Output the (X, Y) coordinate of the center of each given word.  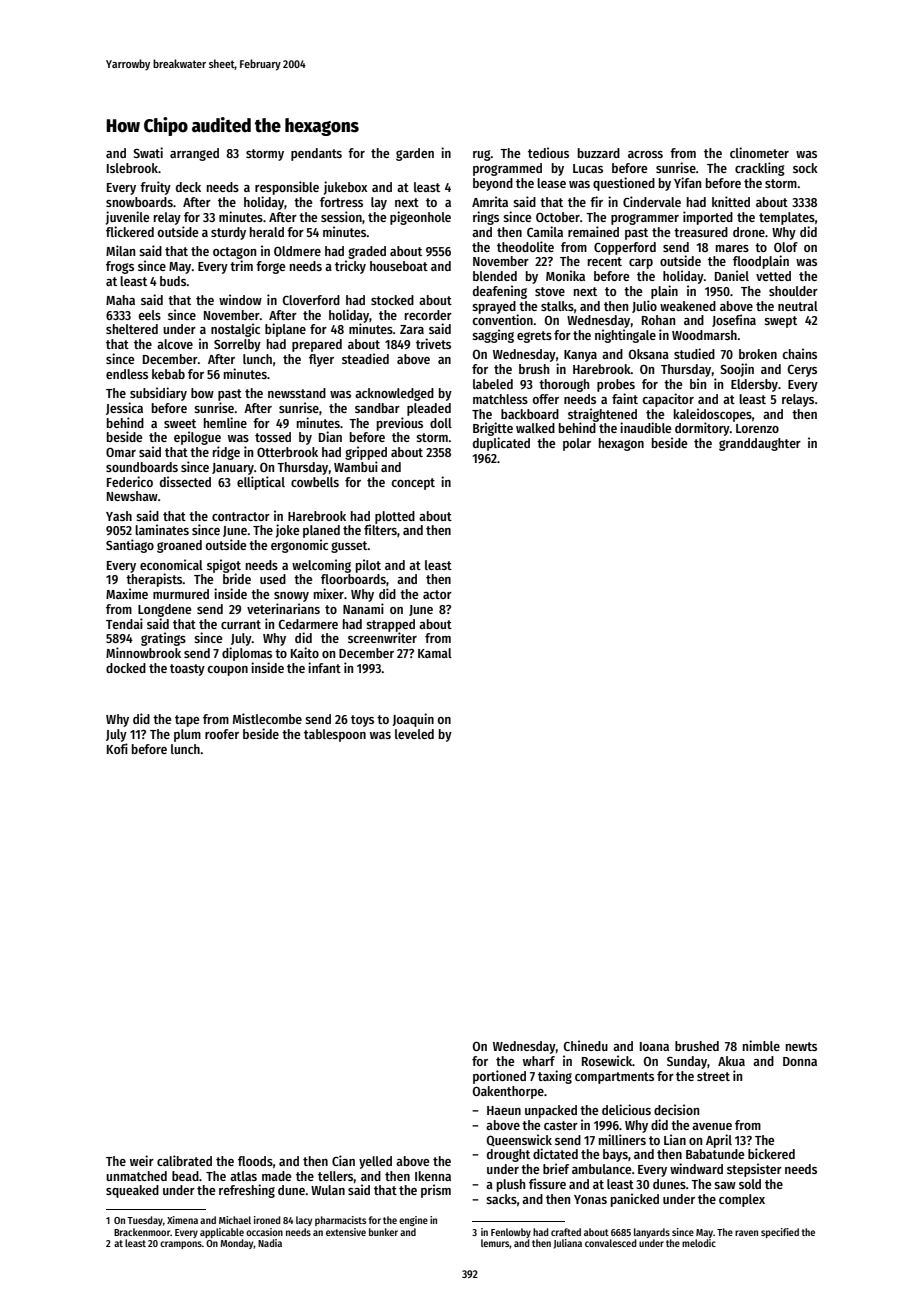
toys (362, 721)
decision (676, 1109)
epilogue (197, 438)
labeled (493, 384)
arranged (194, 154)
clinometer (759, 152)
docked (126, 668)
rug (482, 155)
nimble (761, 1045)
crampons (181, 1245)
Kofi (117, 748)
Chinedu (586, 1045)
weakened (688, 306)
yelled (375, 1162)
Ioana (654, 1046)
